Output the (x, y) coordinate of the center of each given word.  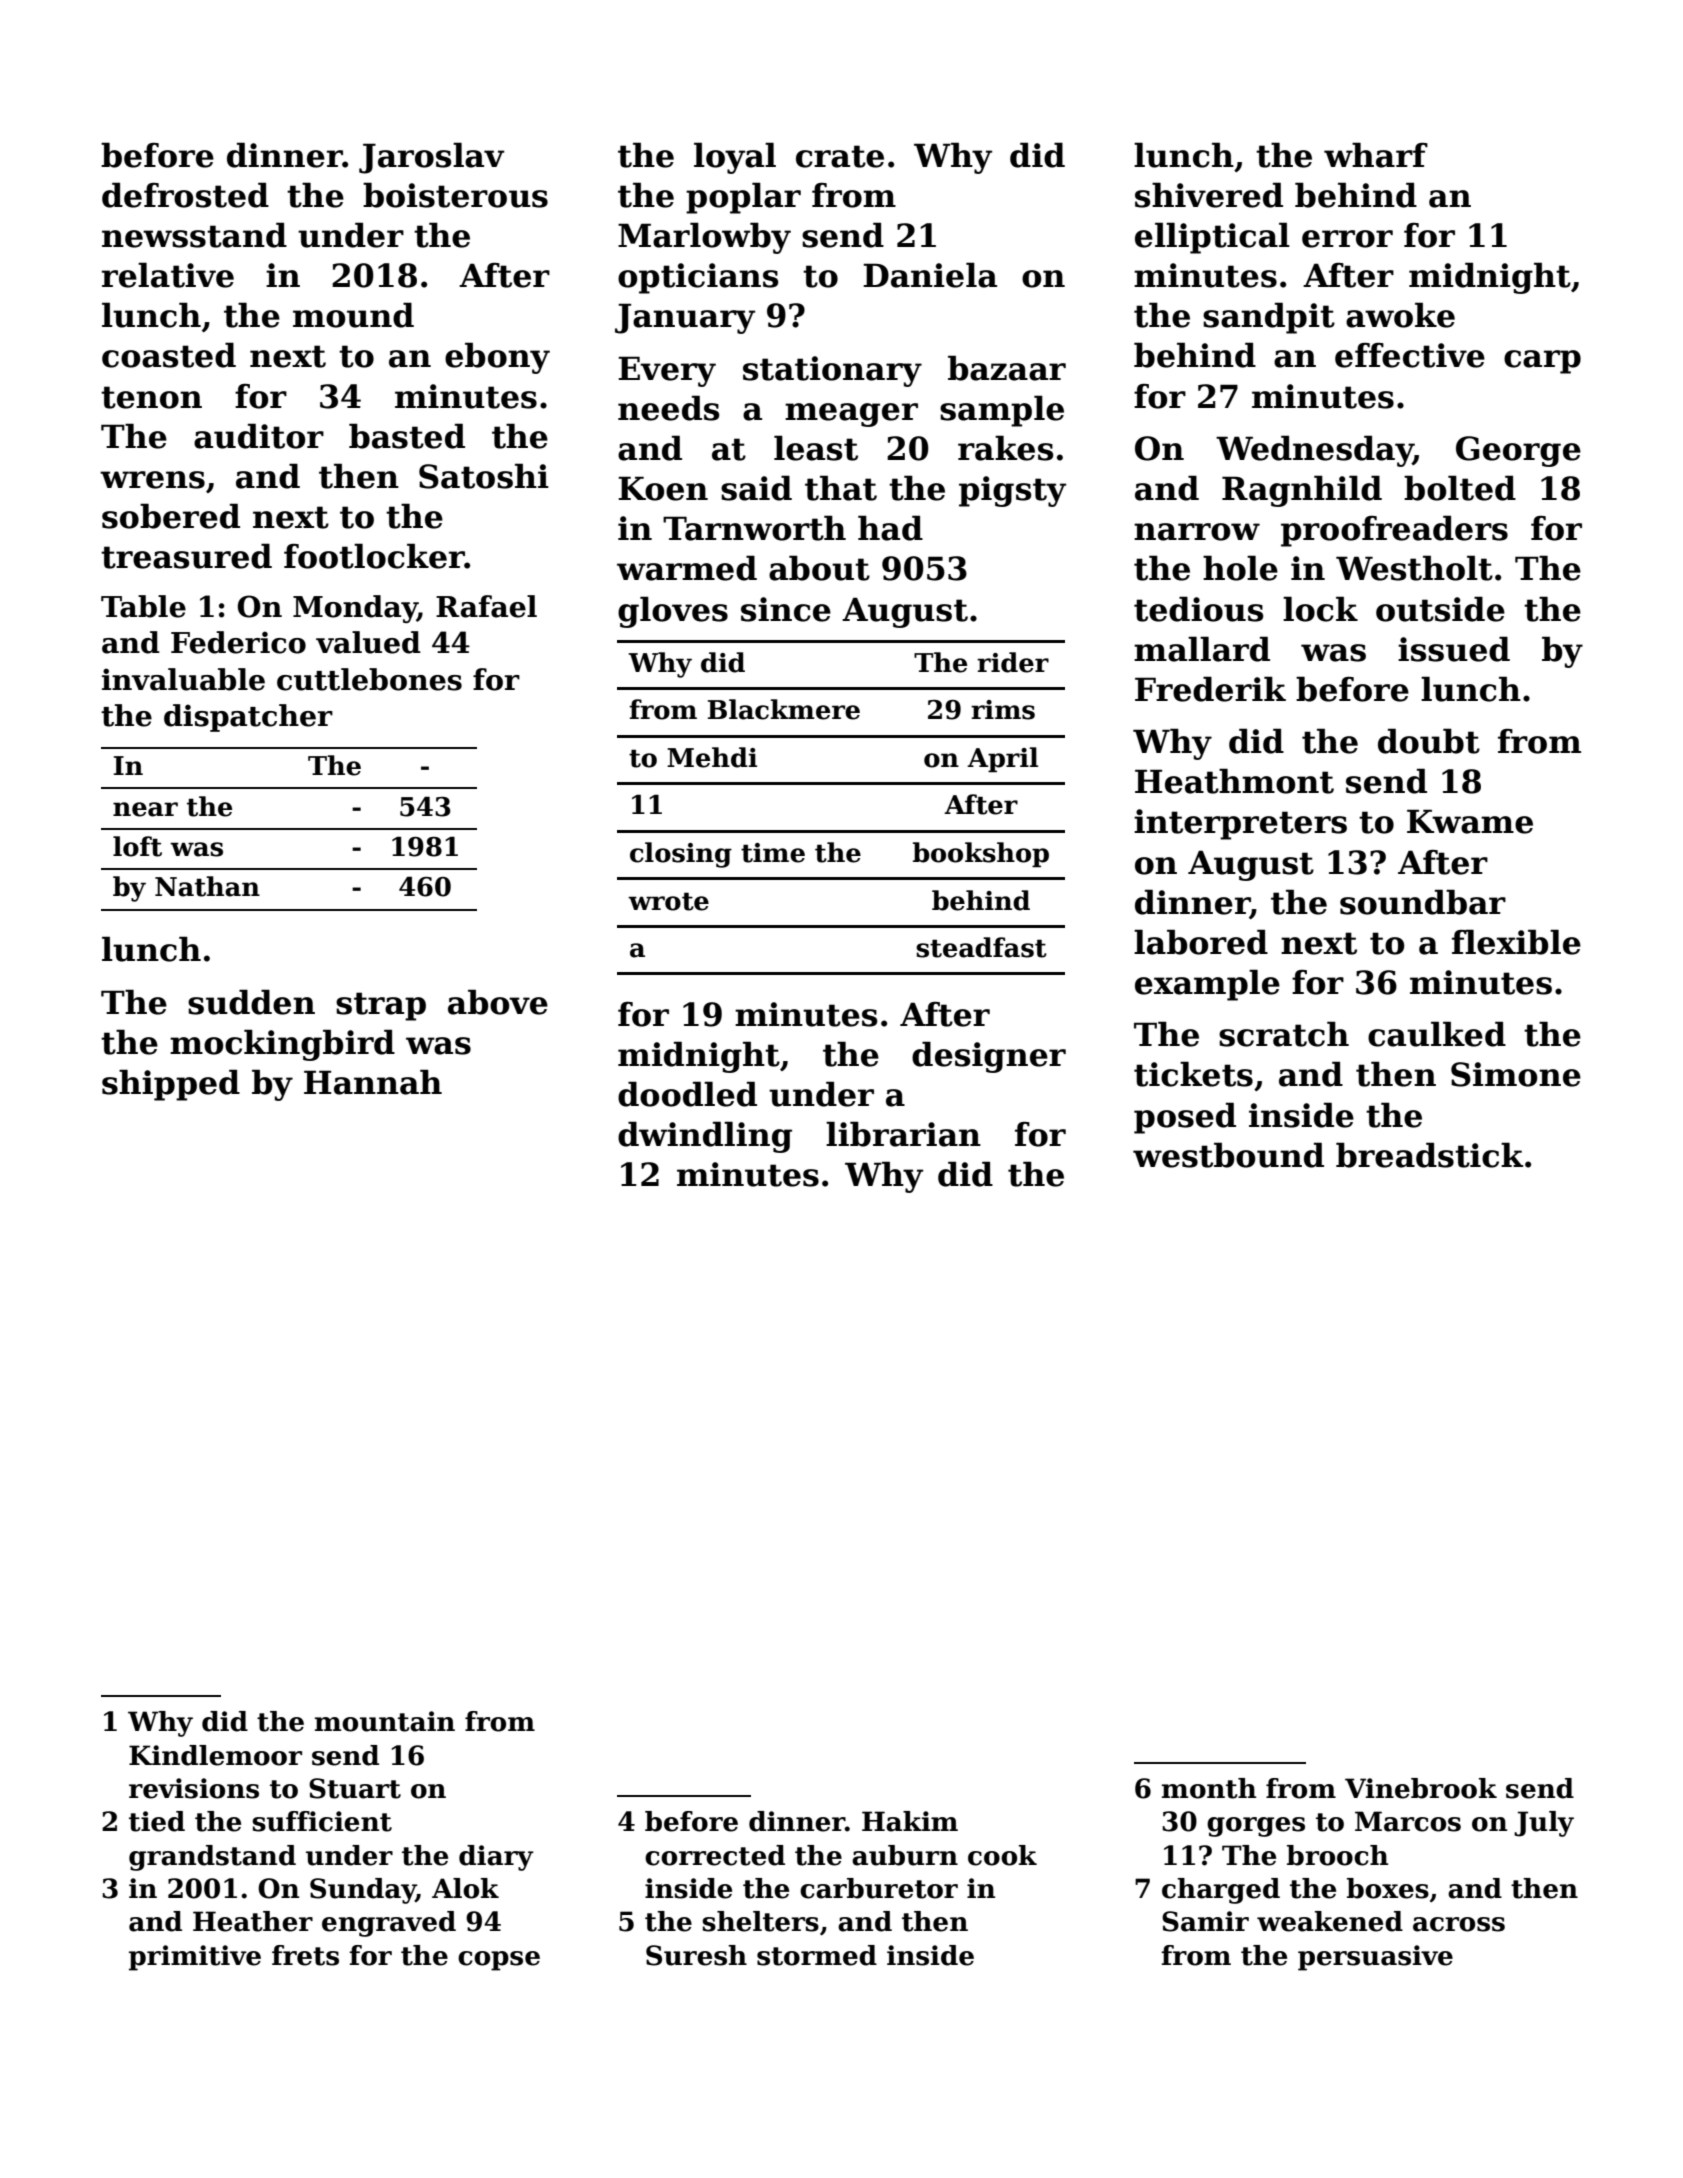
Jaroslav (432, 158)
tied (157, 1821)
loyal (735, 158)
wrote (668, 901)
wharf (1376, 155)
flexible (1516, 942)
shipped (171, 1085)
